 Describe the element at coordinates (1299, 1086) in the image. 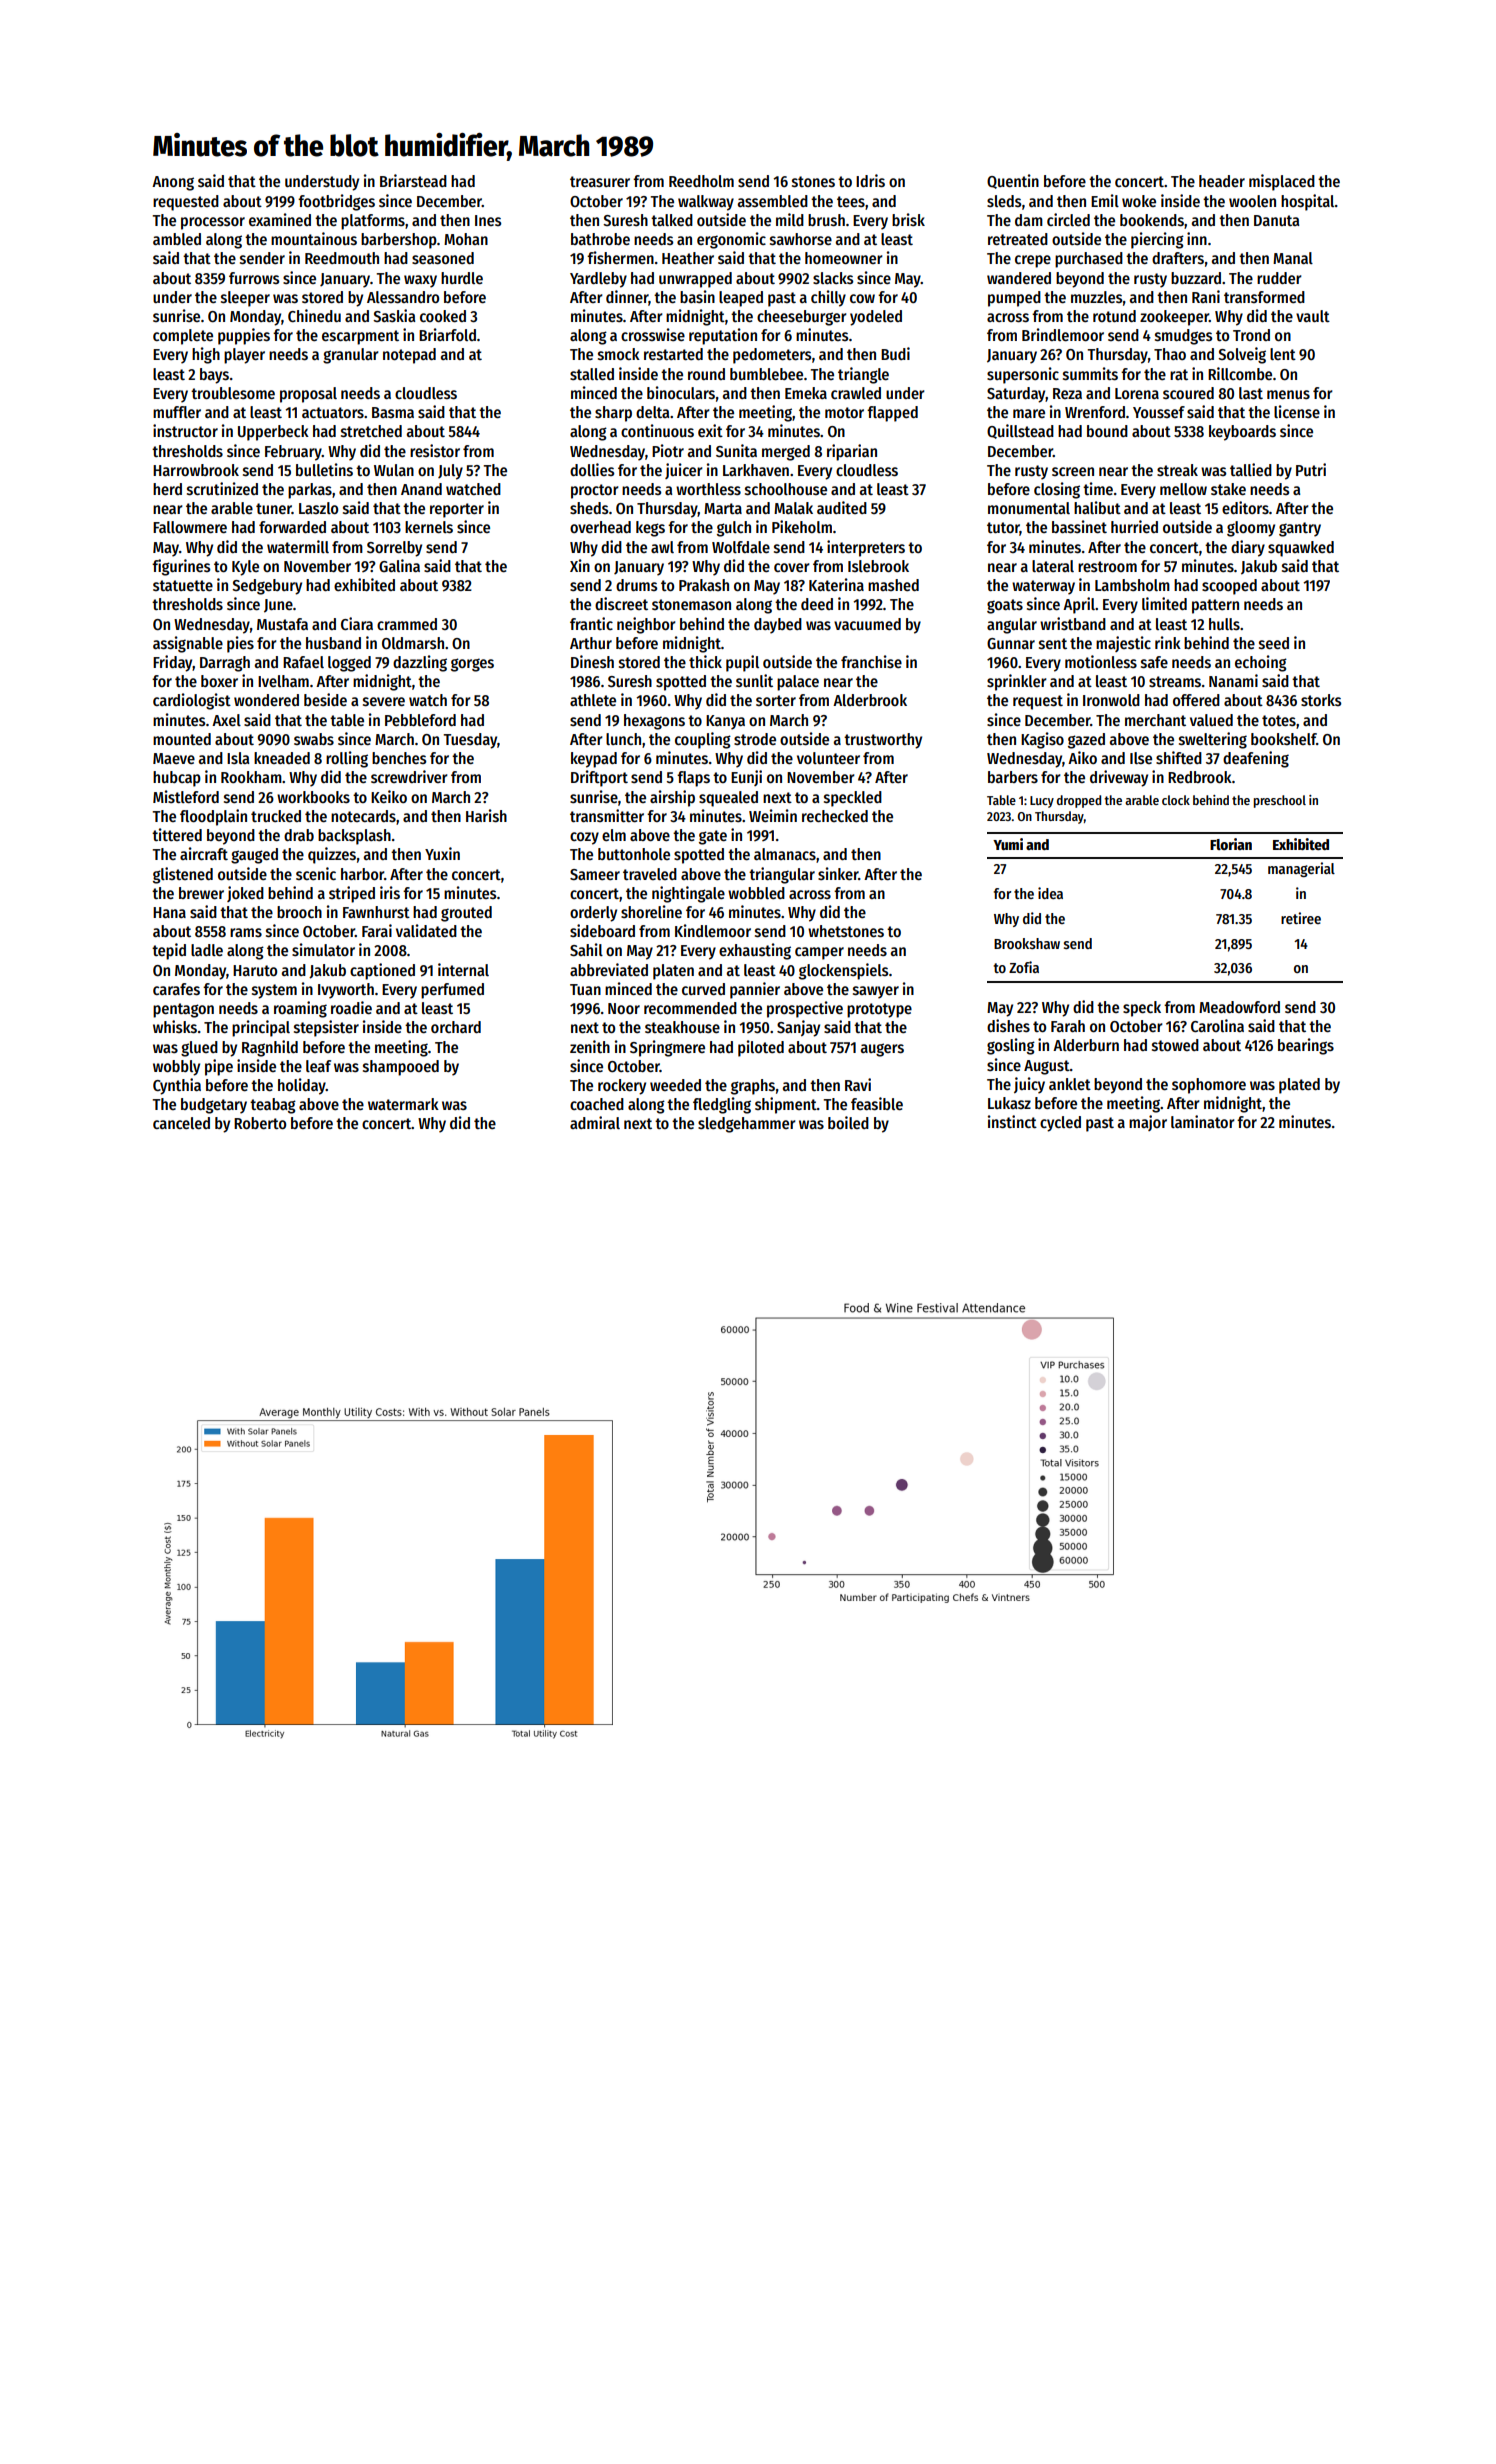

I see `plated` at that location.
